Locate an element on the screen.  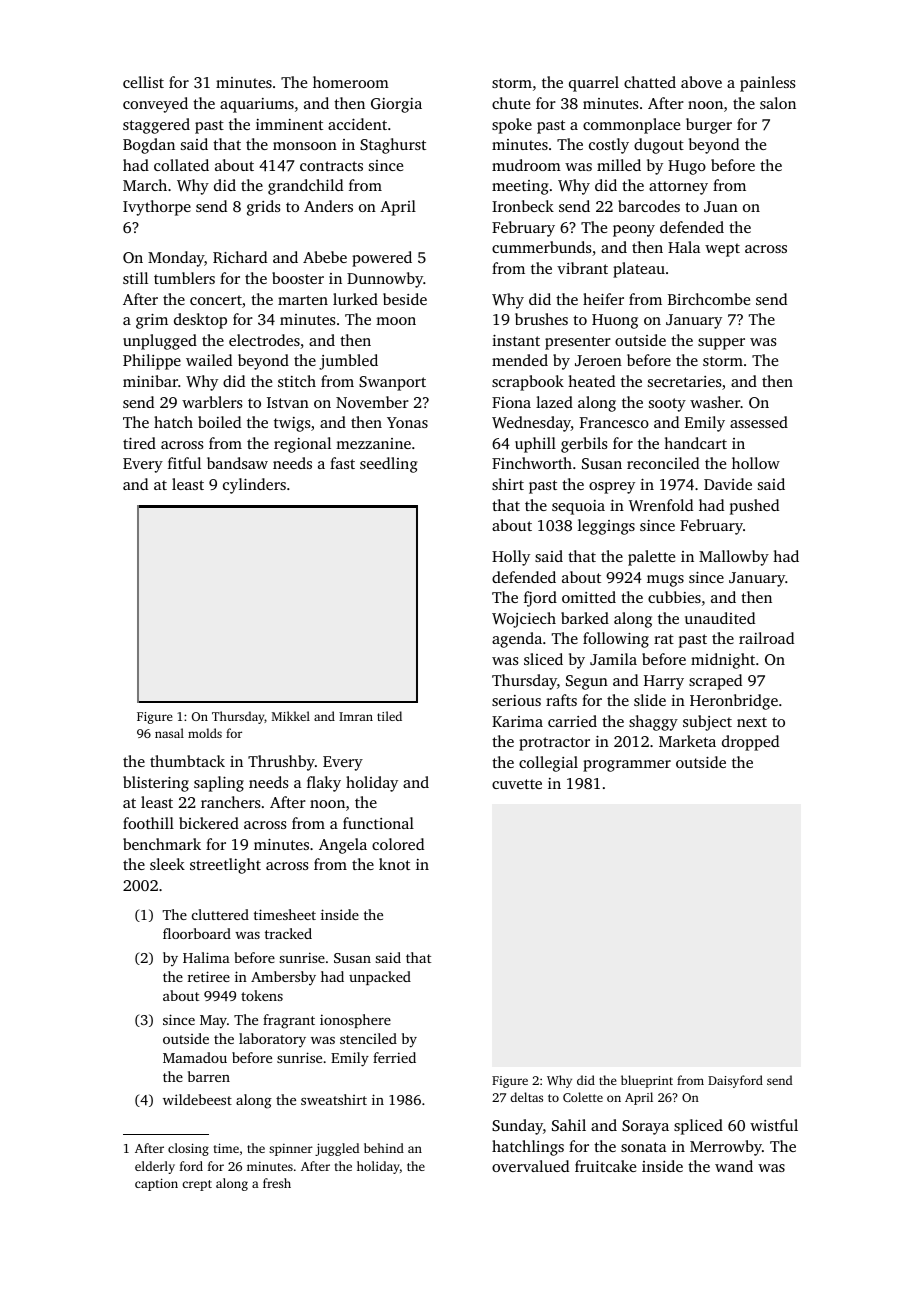
Bogdan is located at coordinates (149, 146).
